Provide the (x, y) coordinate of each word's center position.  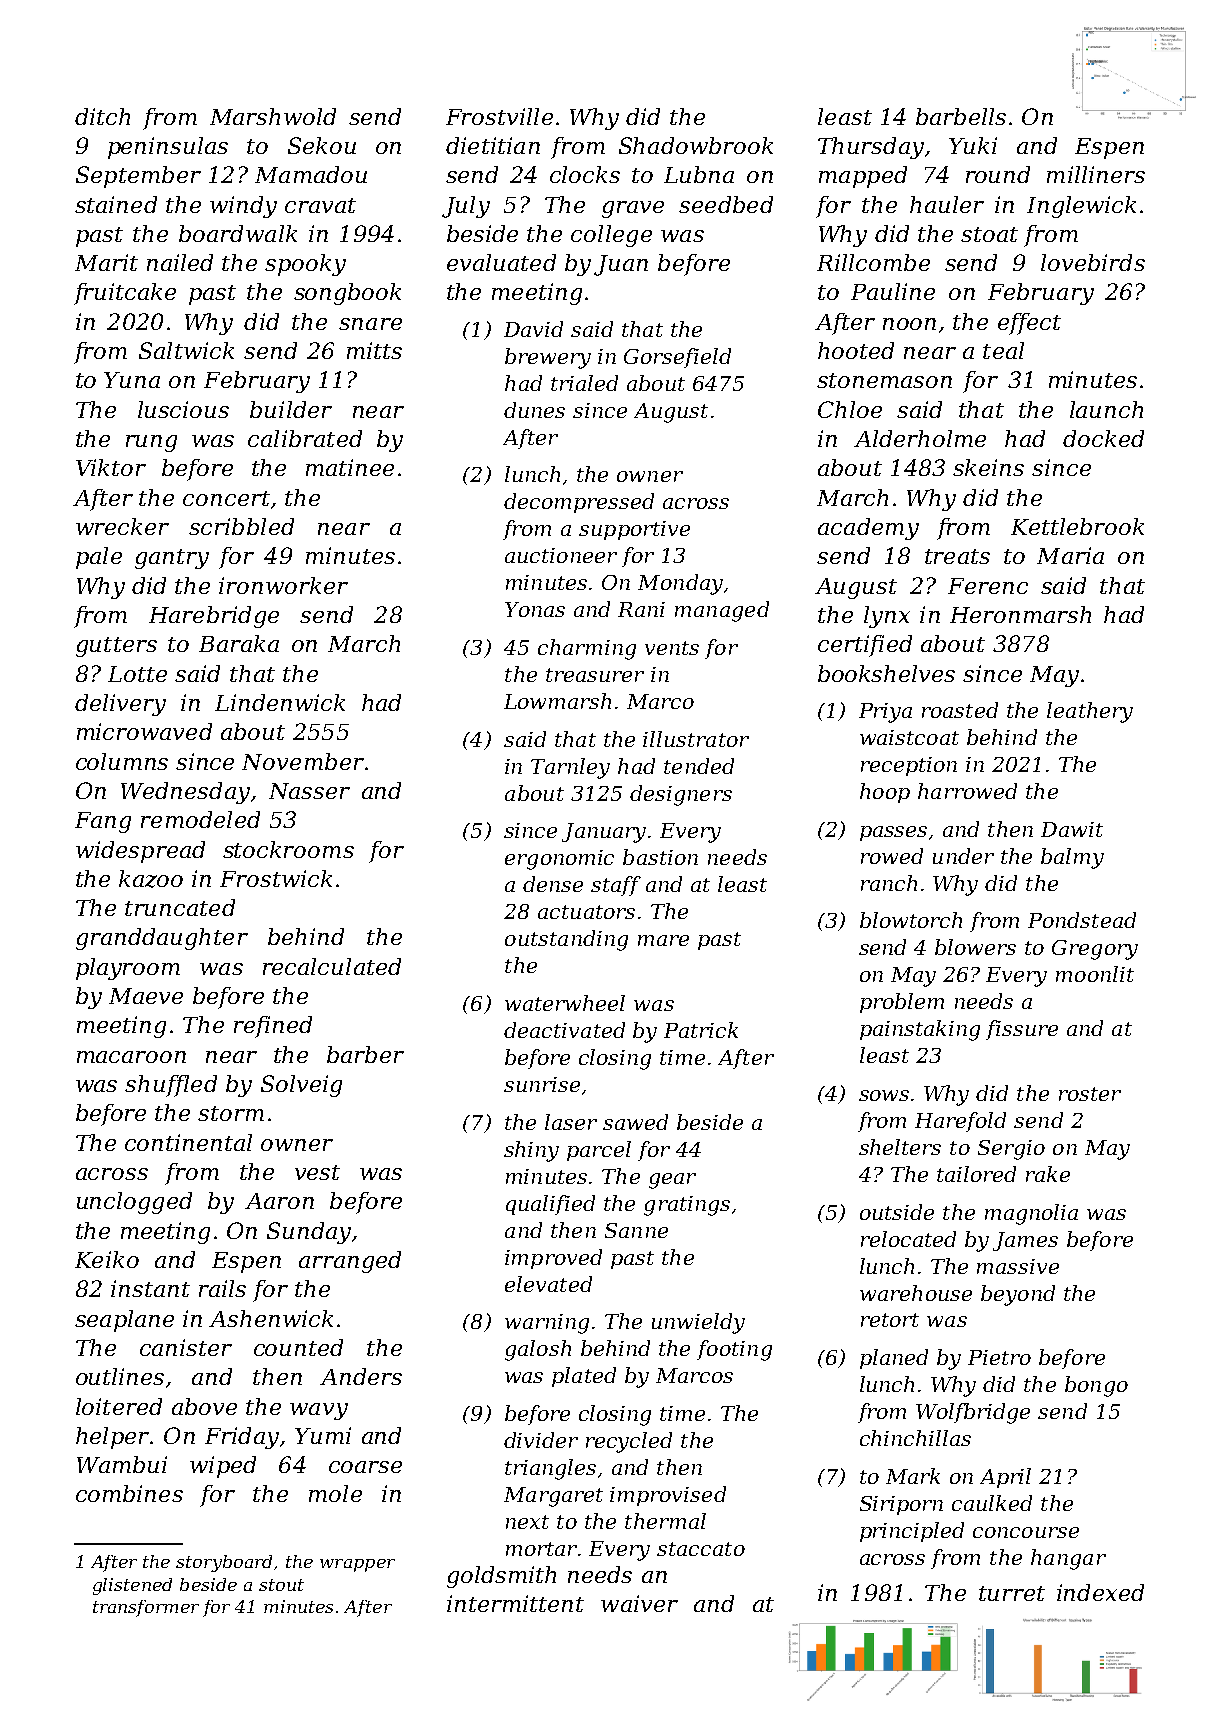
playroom (128, 969)
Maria (1070, 555)
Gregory (1095, 950)
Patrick (701, 1030)
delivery (120, 705)
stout (281, 1585)
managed (722, 611)
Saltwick (186, 350)
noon (909, 324)
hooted (856, 350)
